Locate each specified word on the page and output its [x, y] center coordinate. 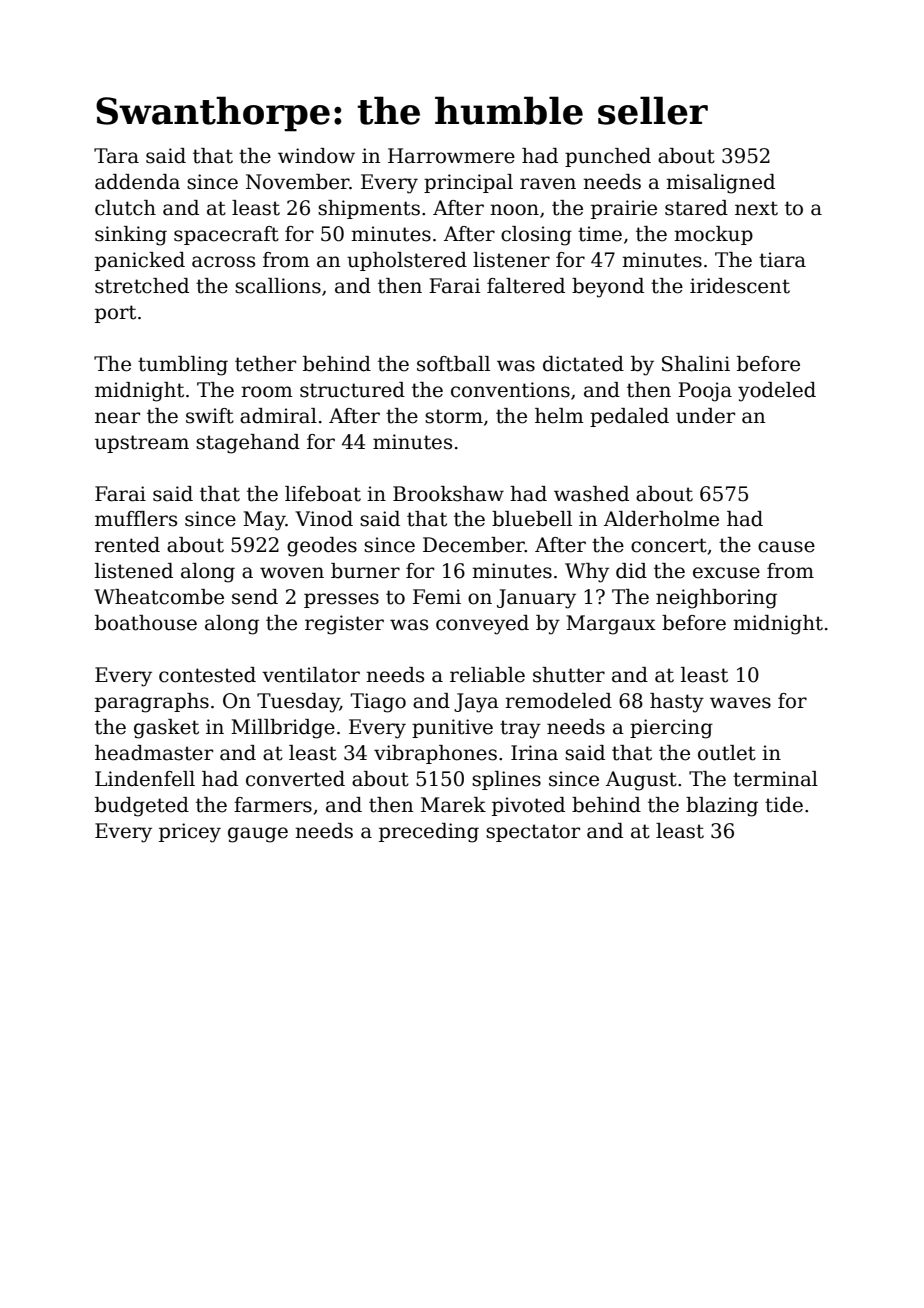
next [756, 208]
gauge [258, 835]
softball [453, 364]
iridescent [740, 286]
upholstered [407, 261]
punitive [452, 728]
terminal [775, 779]
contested [207, 675]
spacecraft [226, 235]
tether [265, 364]
